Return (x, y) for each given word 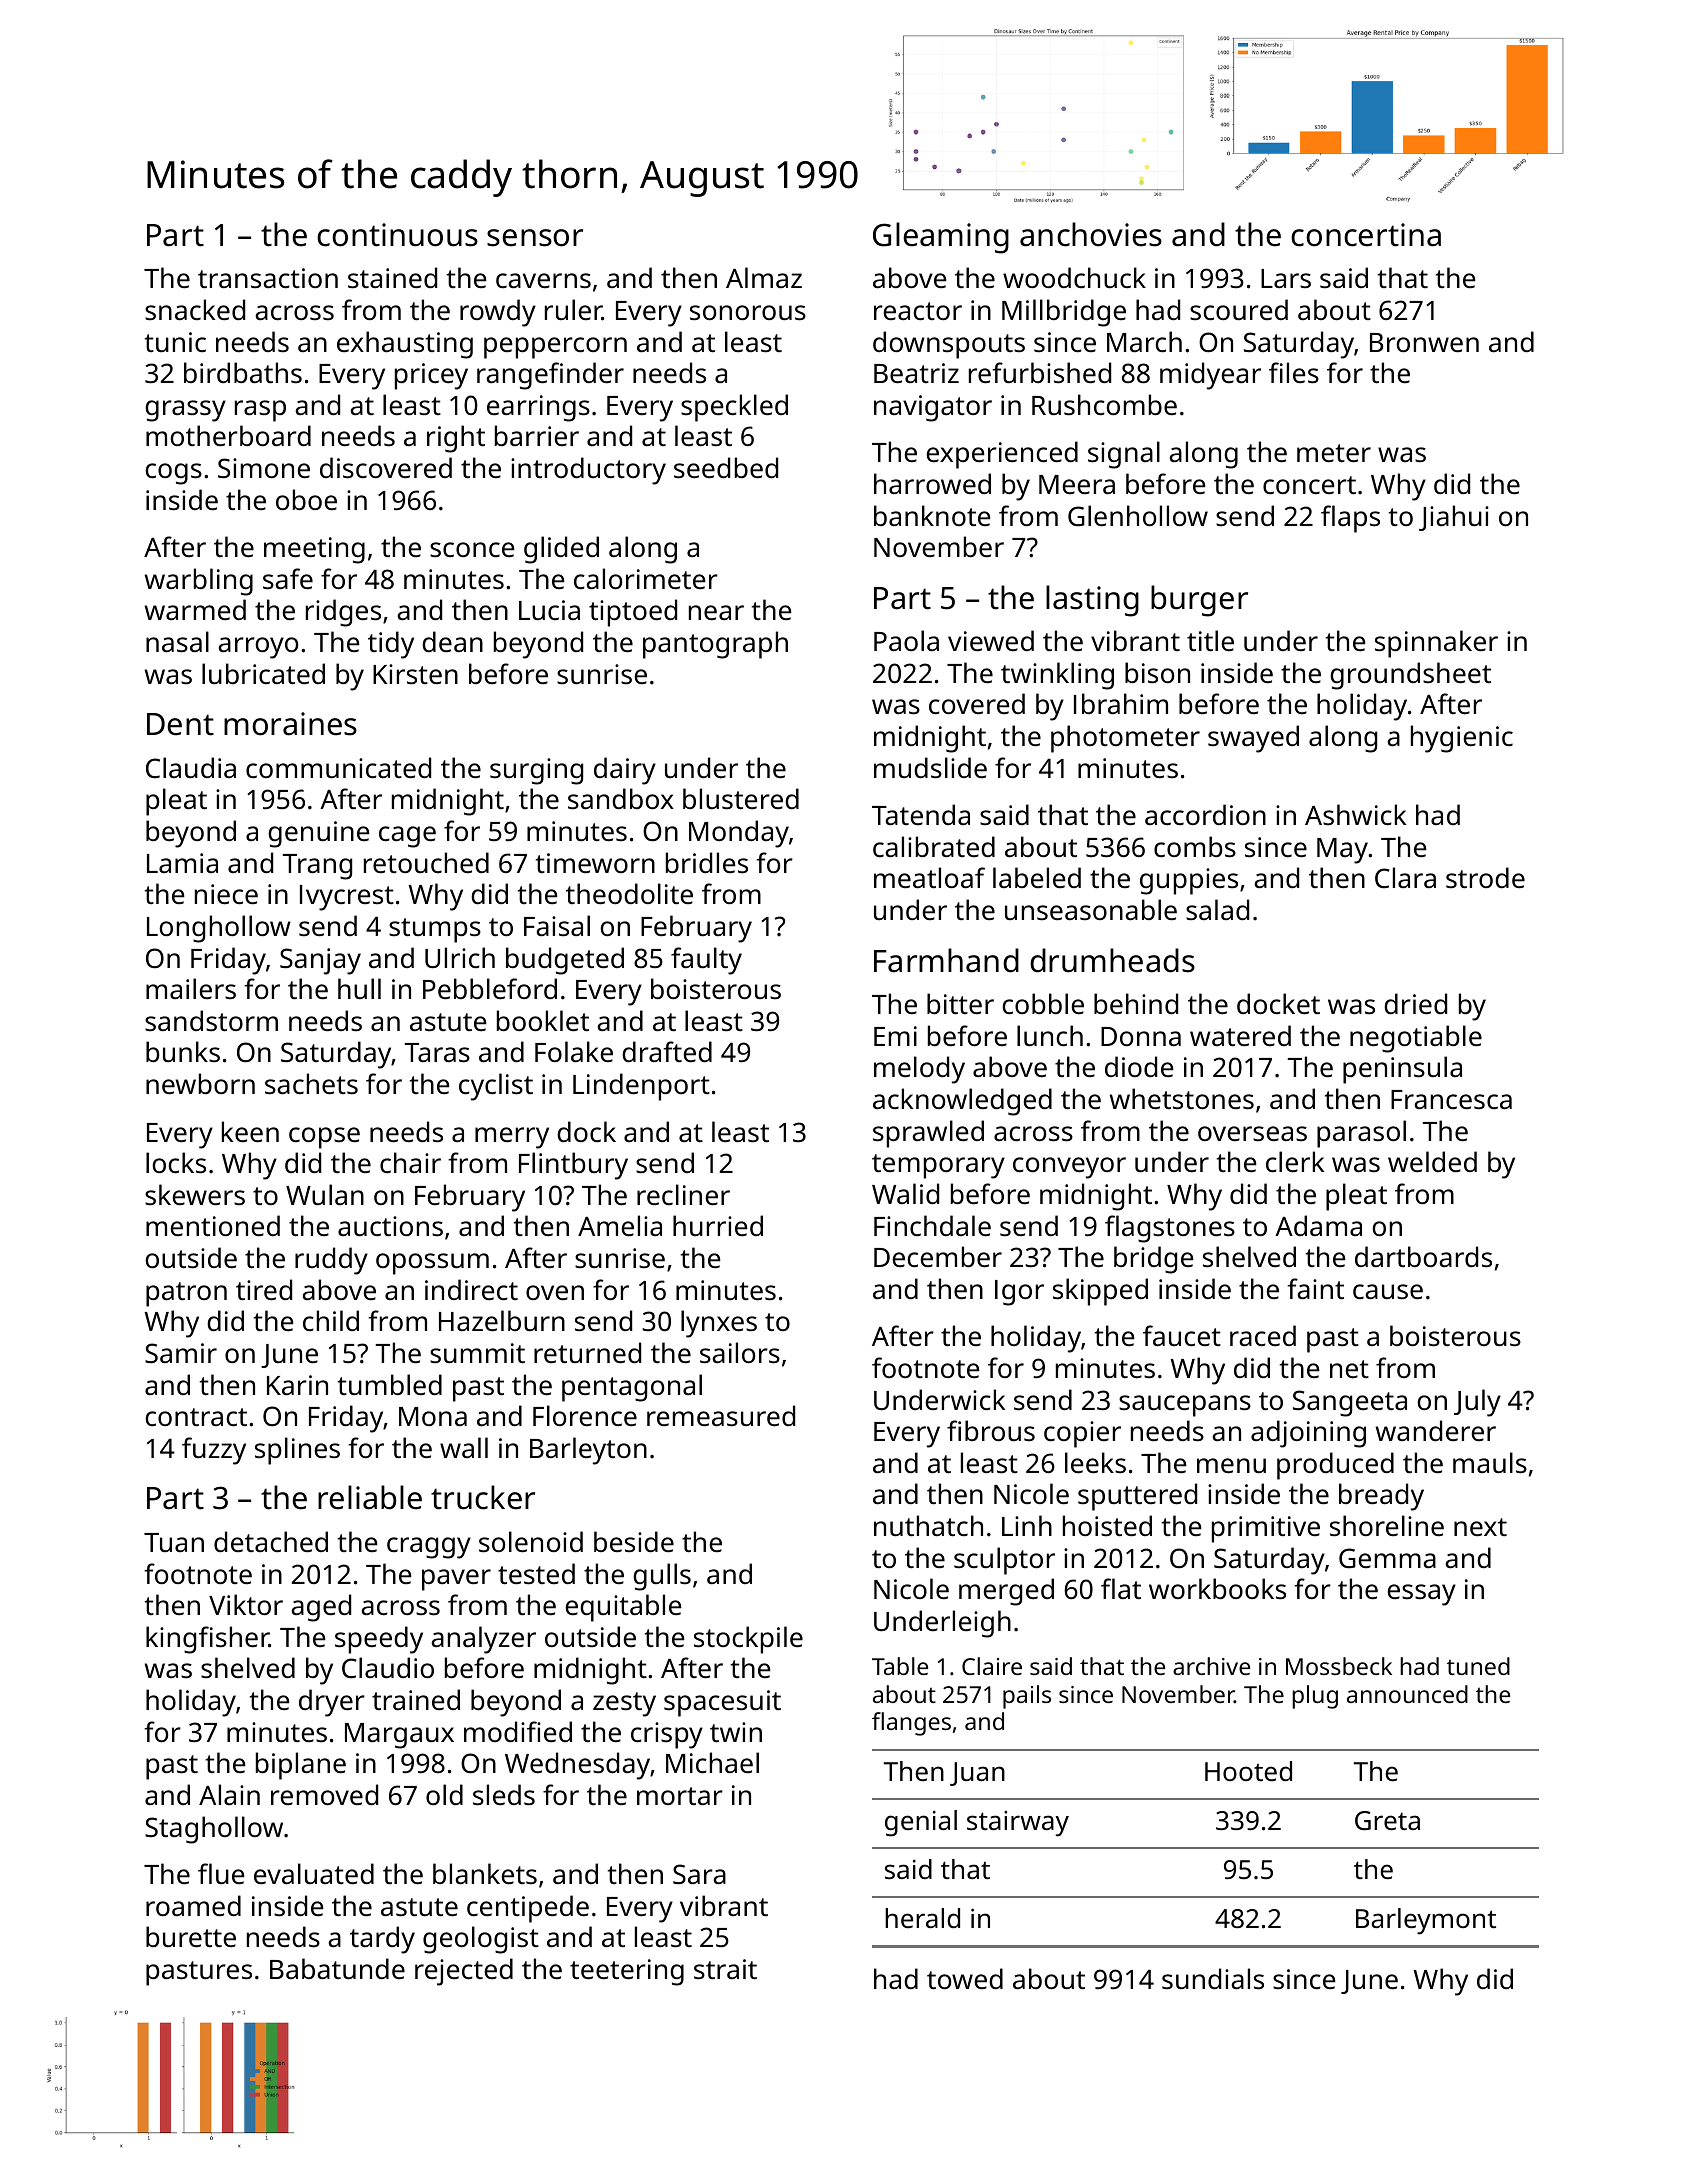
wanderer (1436, 1430)
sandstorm (211, 1020)
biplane (301, 1766)
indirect (471, 1289)
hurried (718, 1225)
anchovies (1091, 234)
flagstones (1170, 1229)
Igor (1019, 1293)
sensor (535, 238)
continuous (397, 235)
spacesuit (722, 1703)
